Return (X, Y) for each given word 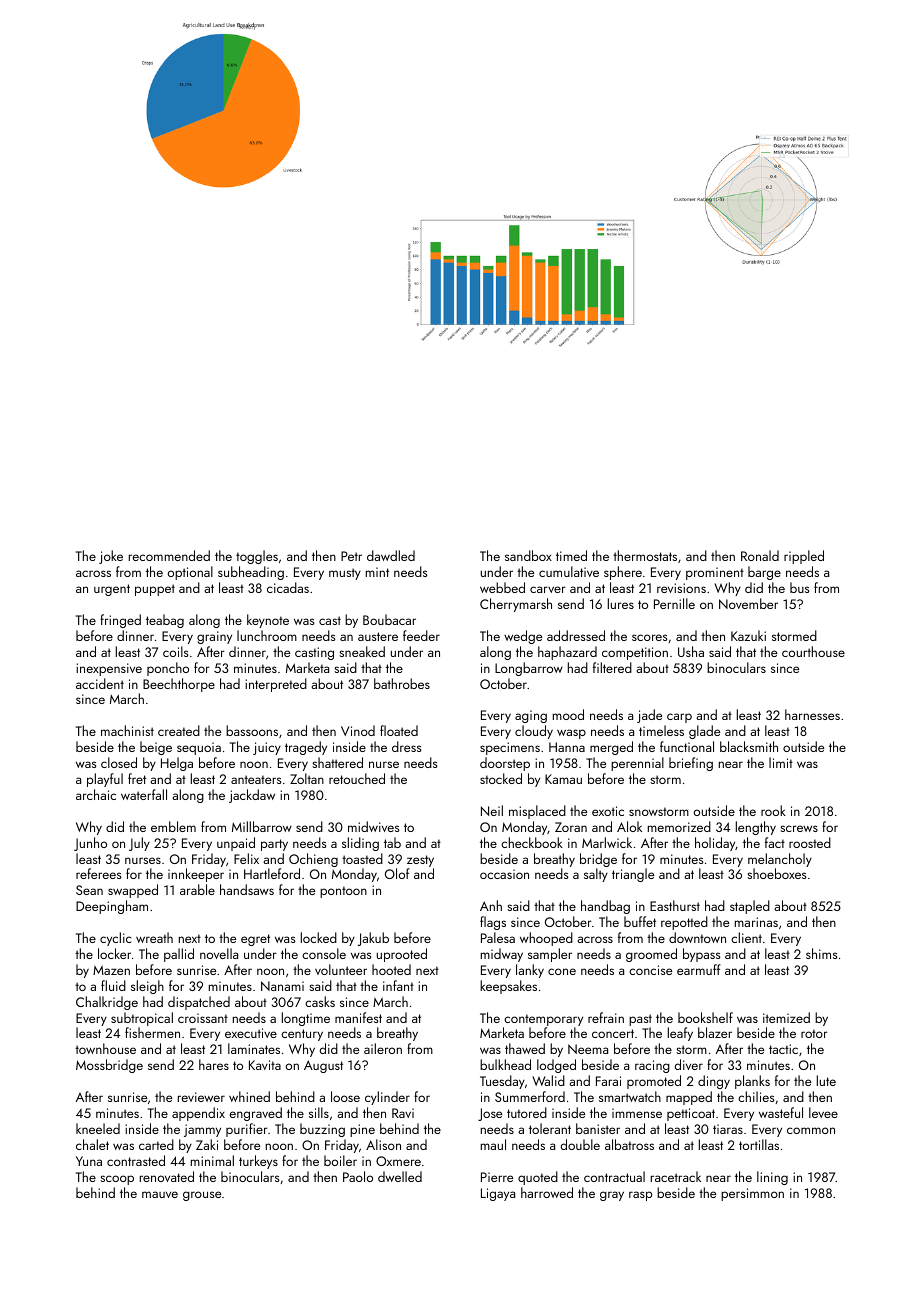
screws (799, 828)
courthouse (813, 651)
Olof (397, 873)
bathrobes (402, 683)
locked (319, 937)
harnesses (812, 714)
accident (100, 683)
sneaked (362, 651)
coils (176, 651)
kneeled (98, 1128)
